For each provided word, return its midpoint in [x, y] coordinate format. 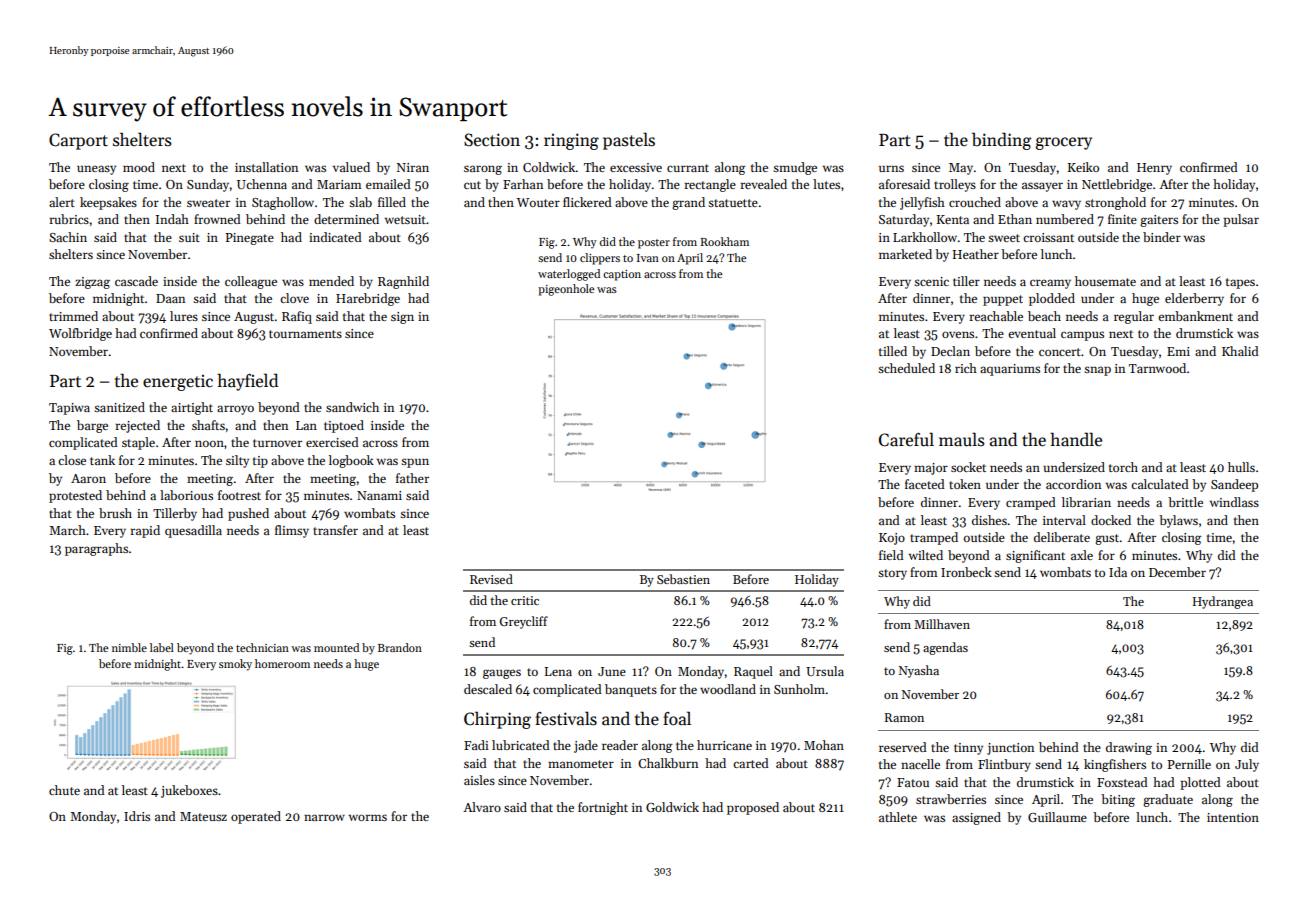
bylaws [1178, 521]
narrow [324, 817]
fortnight [603, 808]
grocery [1064, 143]
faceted [925, 484]
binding [1001, 141]
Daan [170, 298]
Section [492, 140]
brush [115, 513]
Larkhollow [925, 237]
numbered [1065, 219]
